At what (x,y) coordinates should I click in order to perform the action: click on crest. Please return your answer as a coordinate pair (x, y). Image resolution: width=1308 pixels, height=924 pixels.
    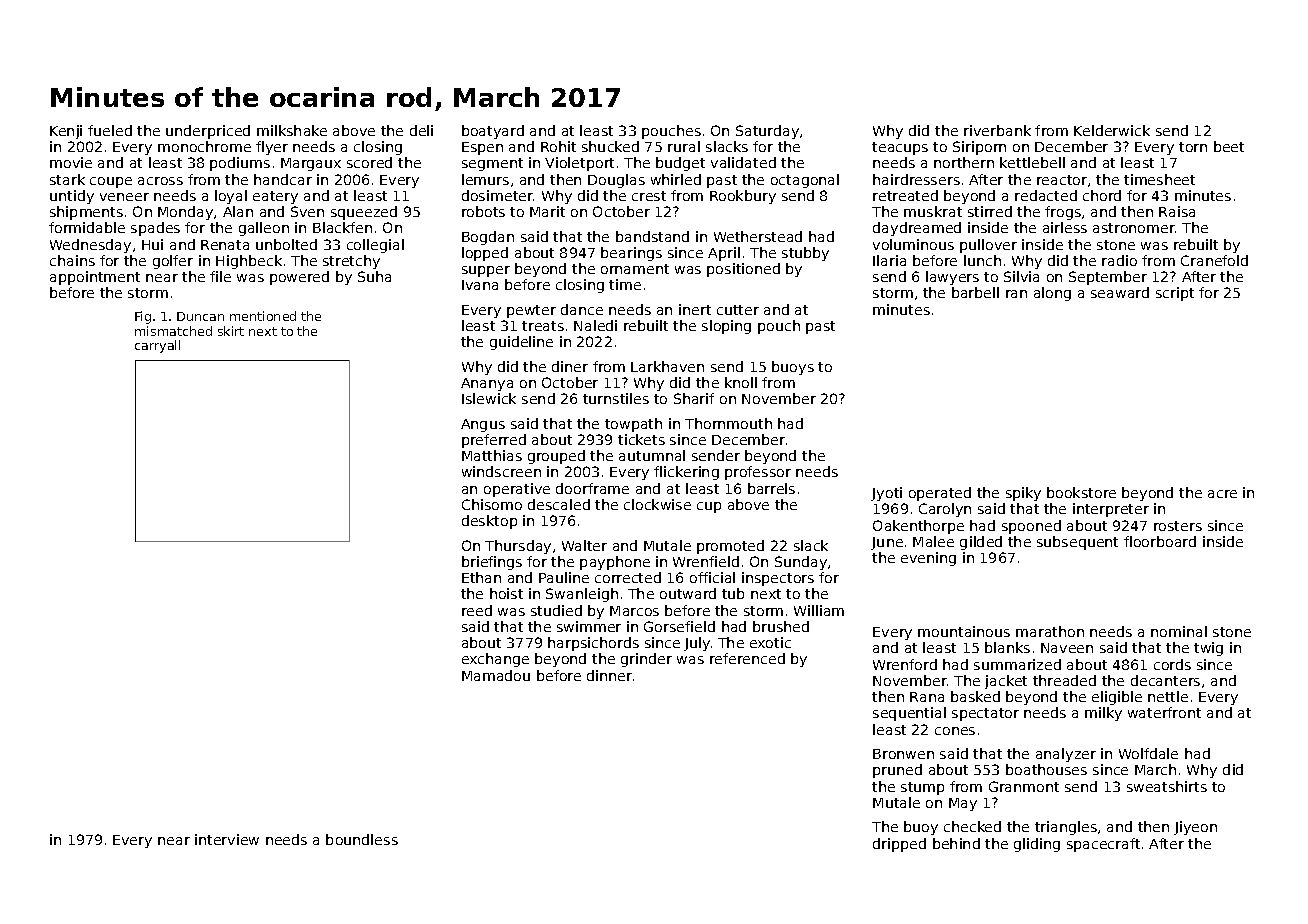
    Looking at the image, I should click on (649, 196).
